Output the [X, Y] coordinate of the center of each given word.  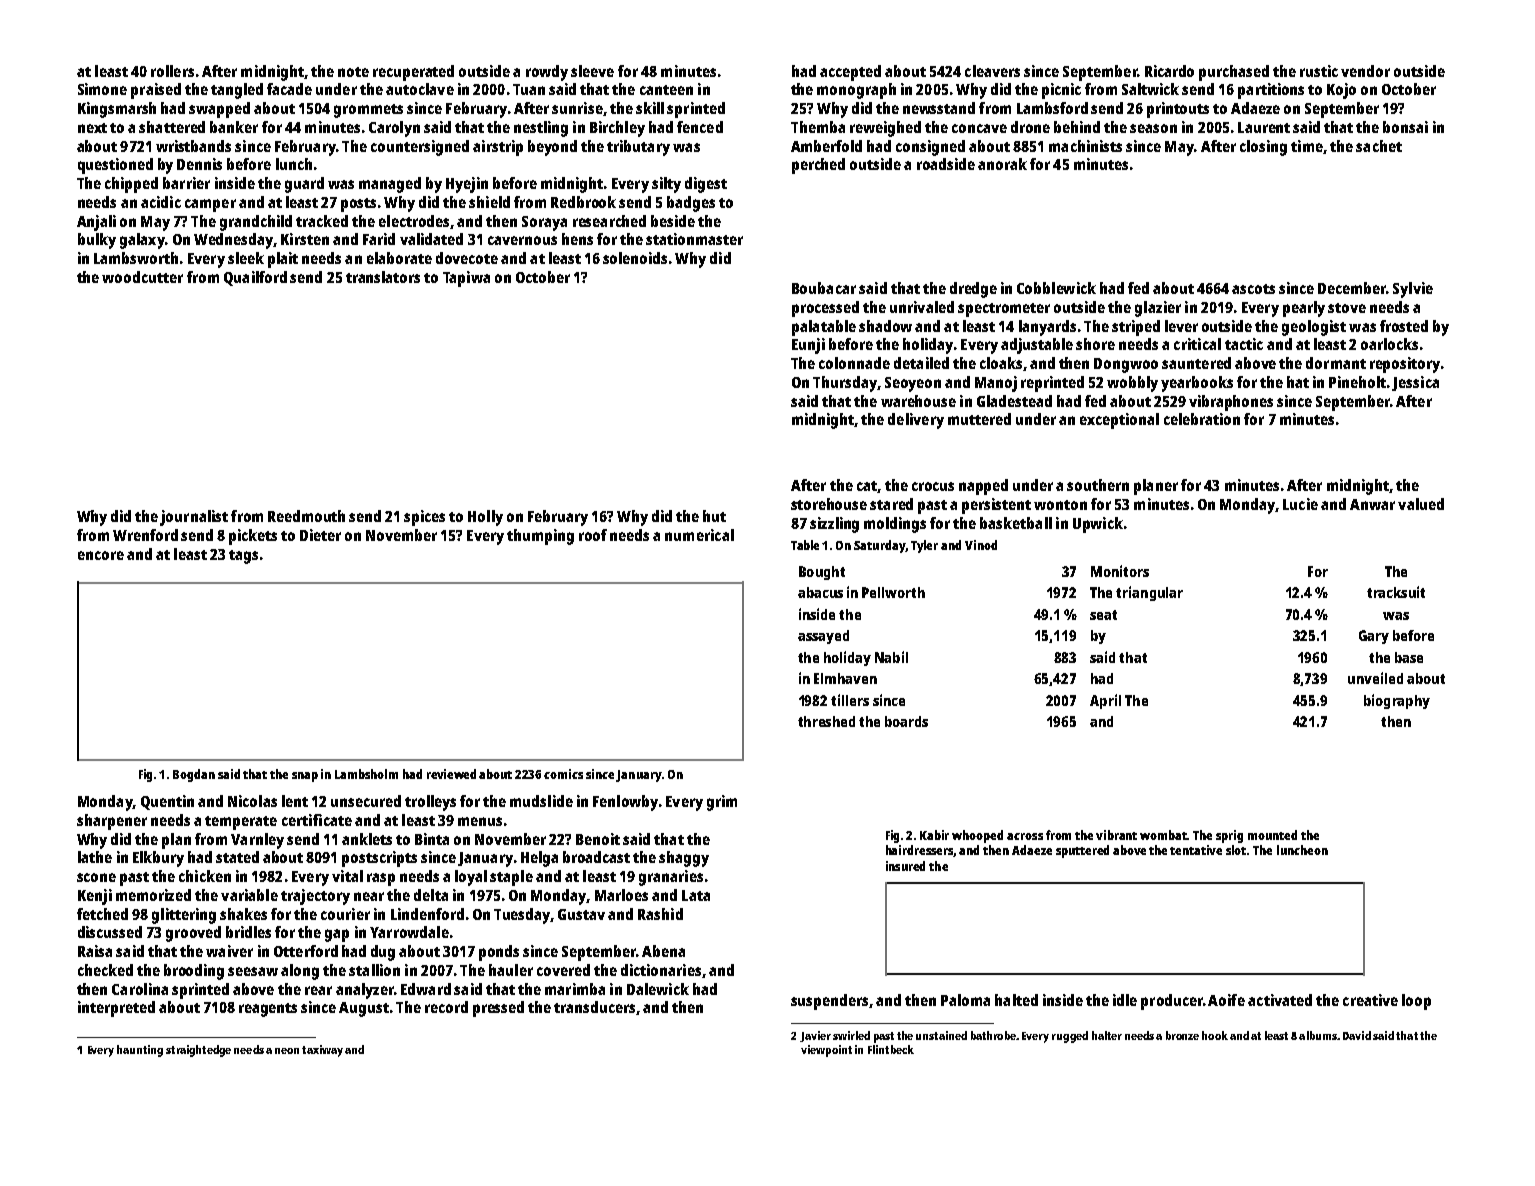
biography [1397, 701]
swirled [851, 1035]
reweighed [885, 129]
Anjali [96, 223]
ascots [1253, 289]
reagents [268, 1010]
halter [1107, 1035]
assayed [823, 637]
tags [243, 557]
